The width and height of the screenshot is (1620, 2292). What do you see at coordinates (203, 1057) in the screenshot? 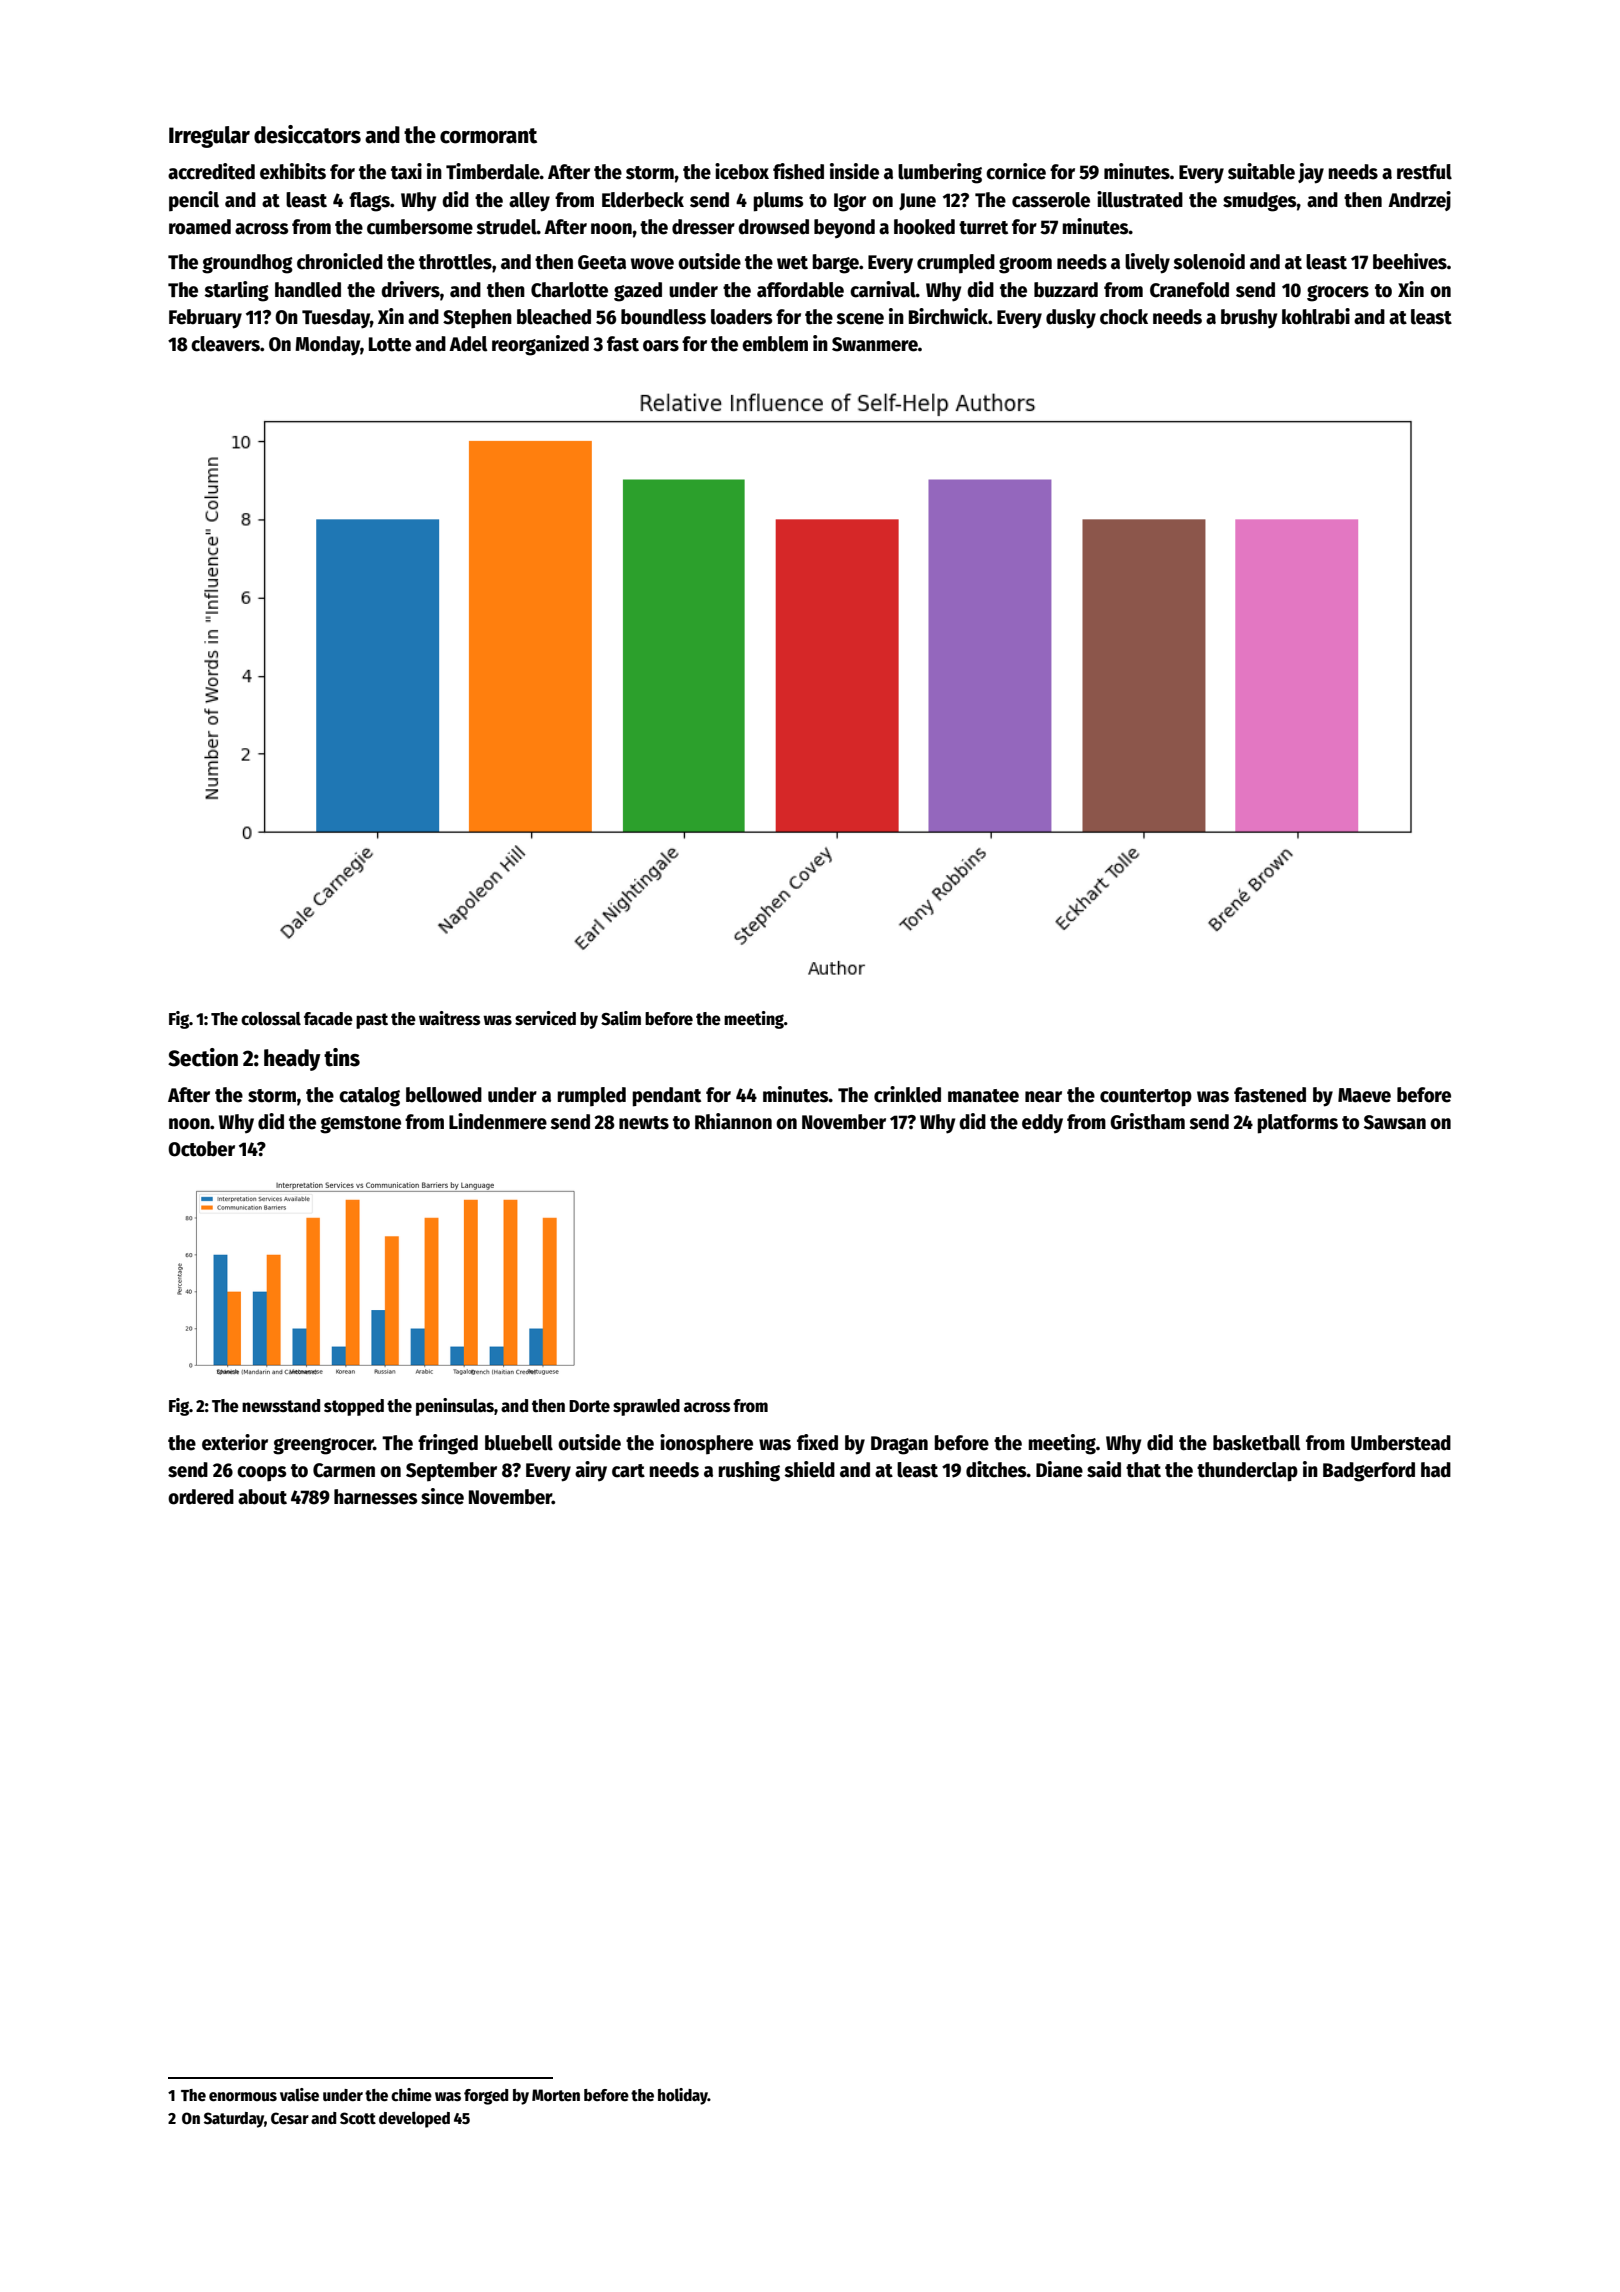
I see `Section` at bounding box center [203, 1057].
